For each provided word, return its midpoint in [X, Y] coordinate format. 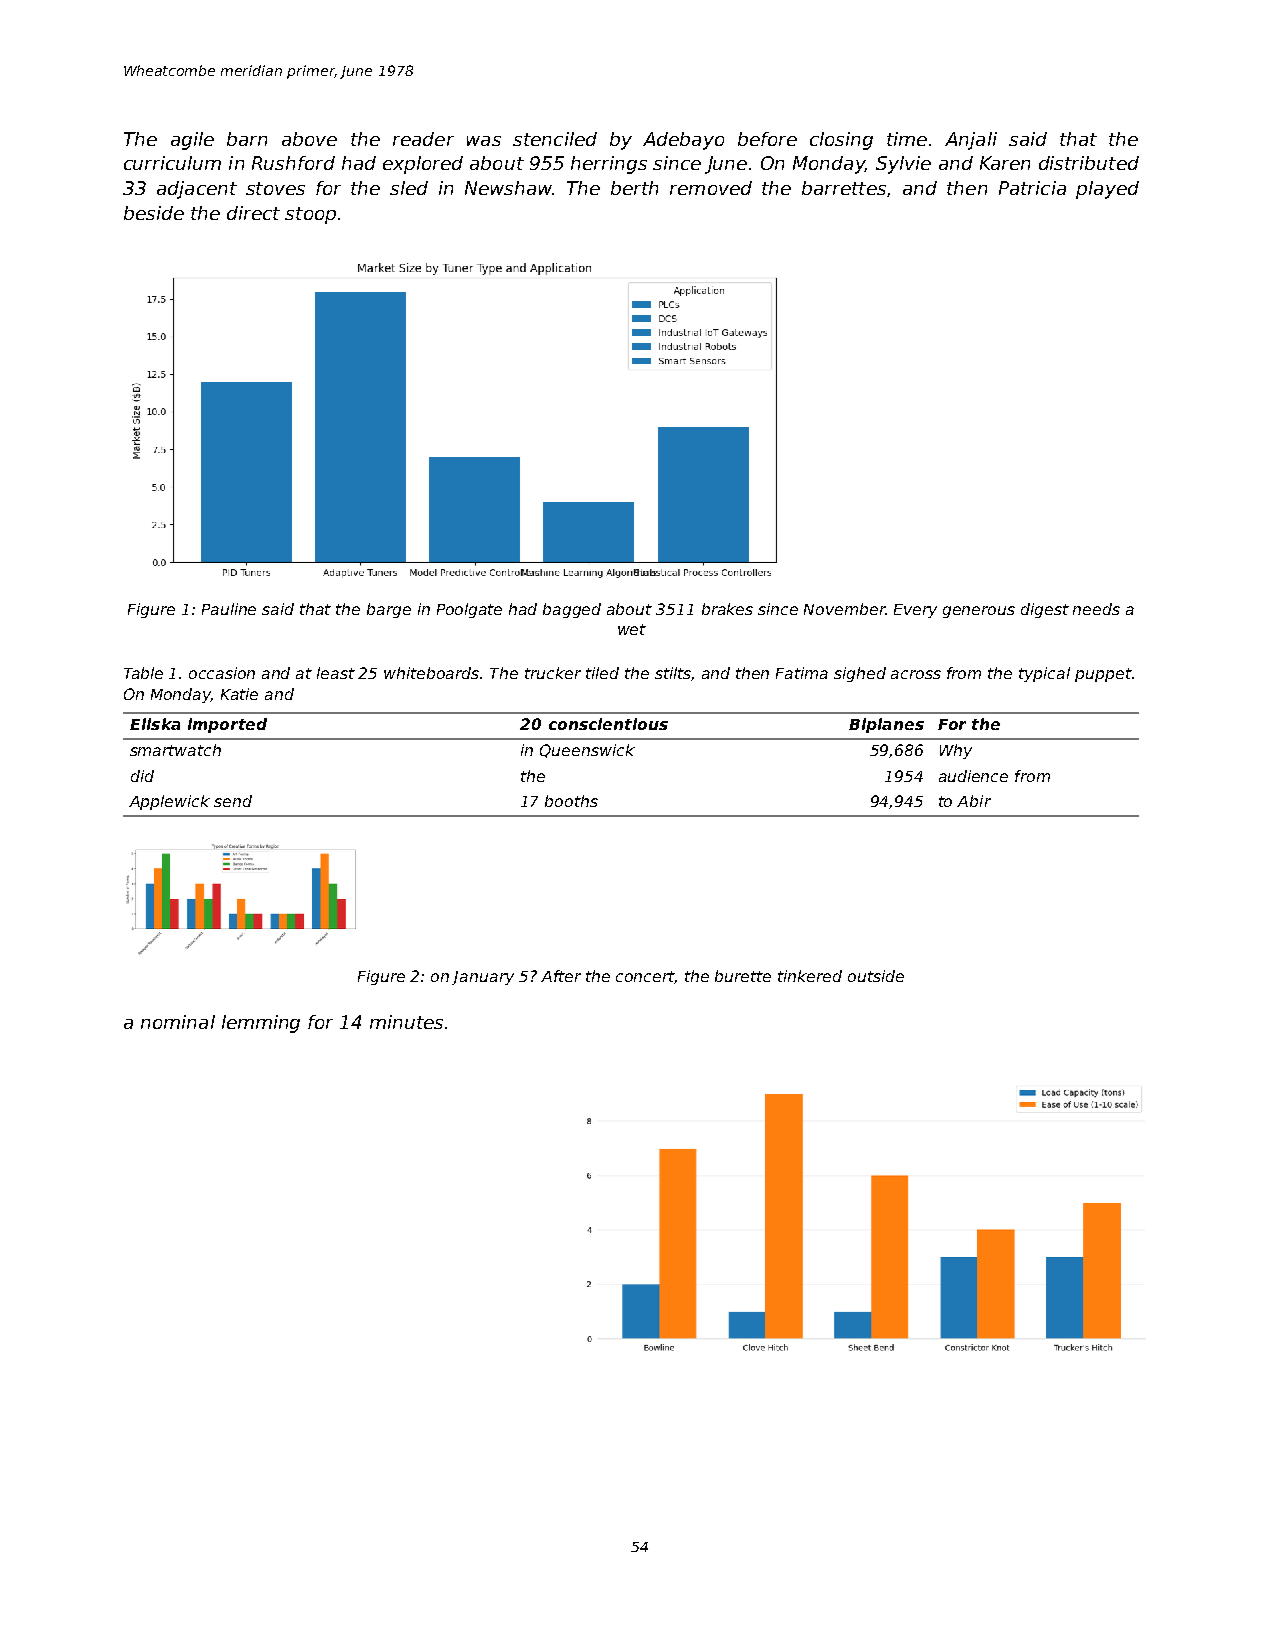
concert [645, 977]
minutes [406, 1022]
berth [634, 188]
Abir [974, 801]
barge [389, 610]
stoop [310, 215]
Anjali [971, 141]
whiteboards [431, 673]
